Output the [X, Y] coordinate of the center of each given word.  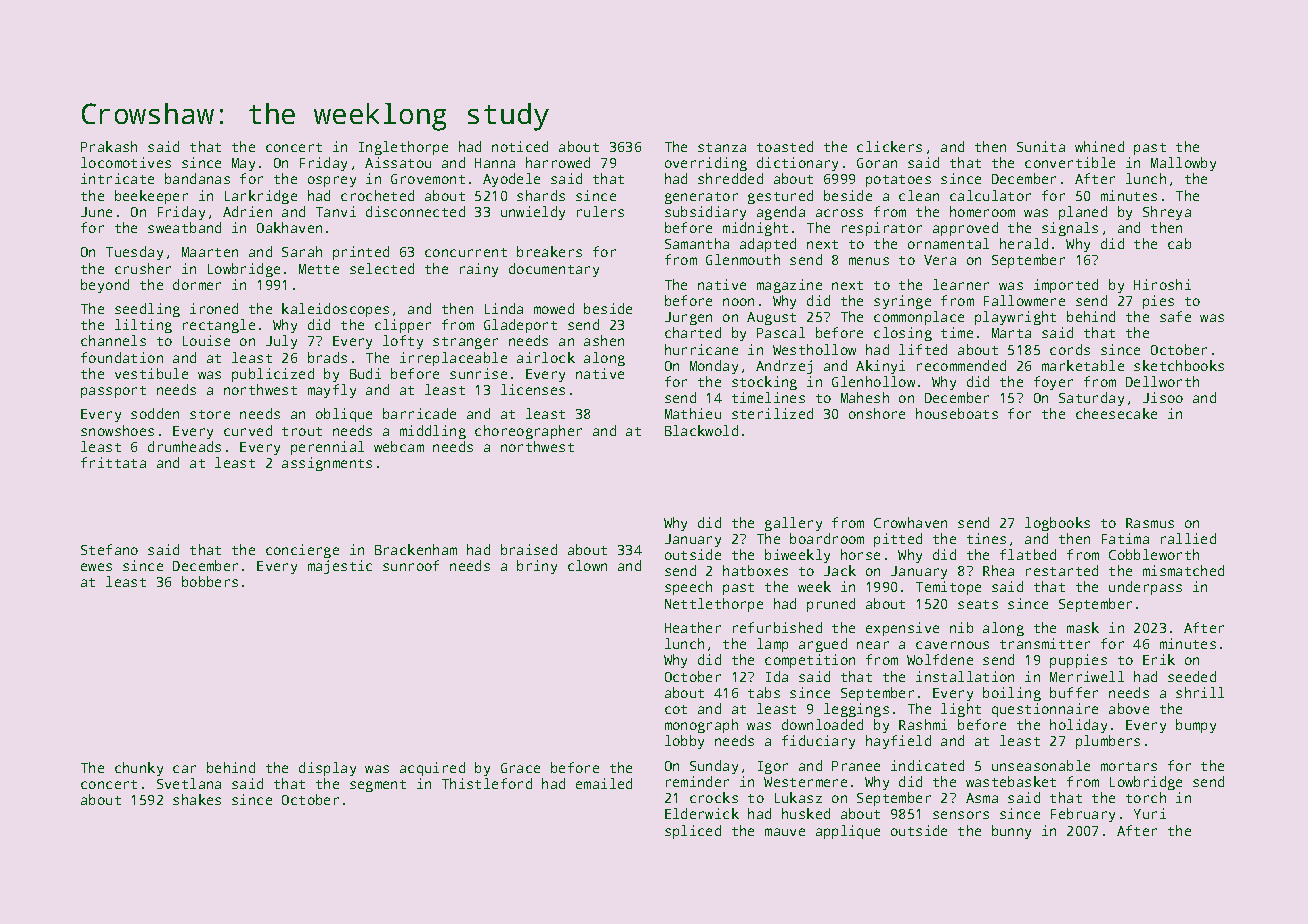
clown [587, 565]
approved [965, 229]
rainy [479, 270]
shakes [197, 799]
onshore [877, 413]
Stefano [109, 549]
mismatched [1183, 570]
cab [1179, 243]
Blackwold [701, 430]
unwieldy [533, 213]
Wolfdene [940, 659]
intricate [117, 178]
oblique [344, 415]
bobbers [210, 581]
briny [537, 567]
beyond [105, 286]
